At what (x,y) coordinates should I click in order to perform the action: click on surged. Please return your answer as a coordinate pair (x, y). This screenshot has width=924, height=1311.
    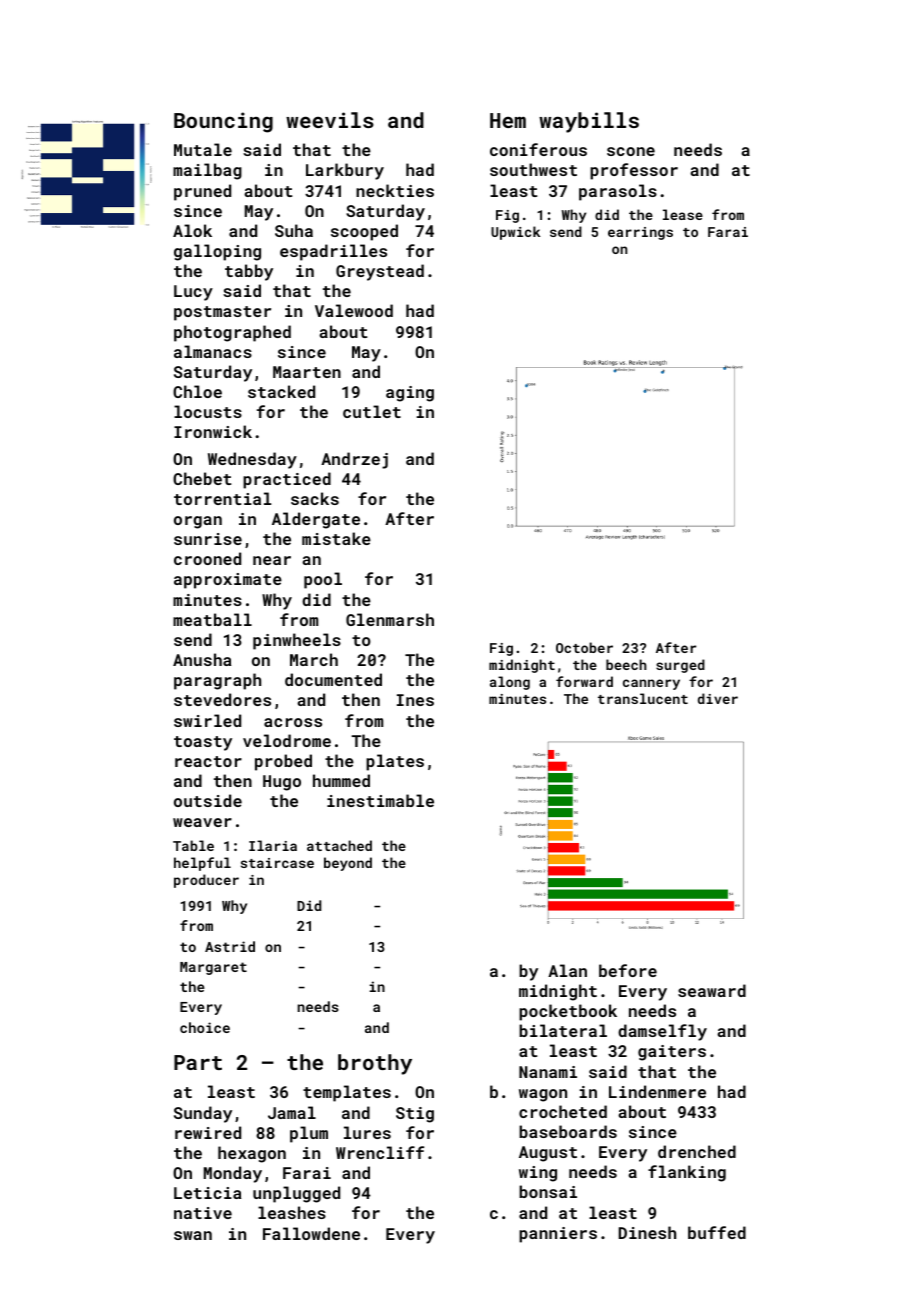
    Looking at the image, I should click on (680, 666).
